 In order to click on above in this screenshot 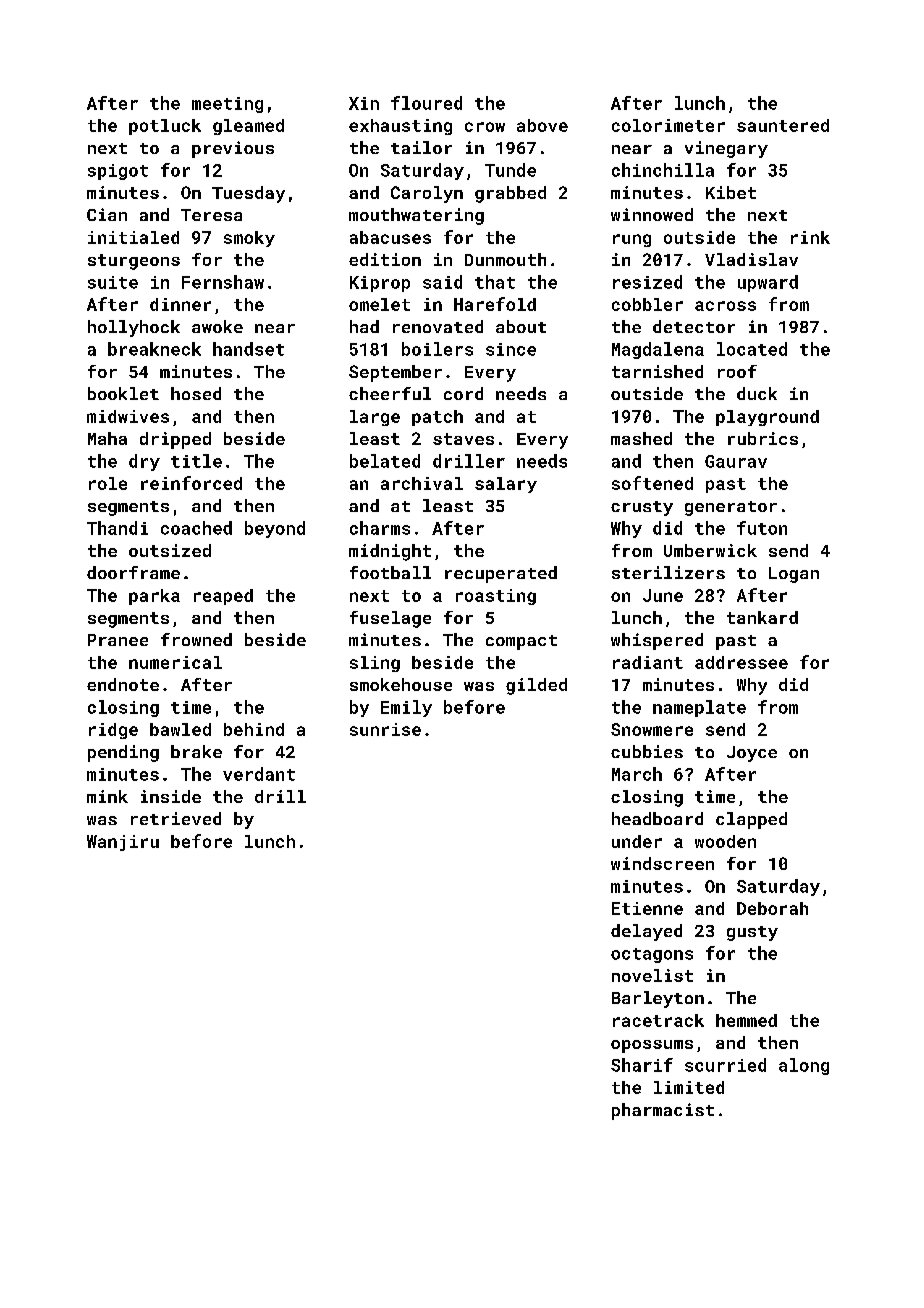, I will do `click(542, 125)`.
